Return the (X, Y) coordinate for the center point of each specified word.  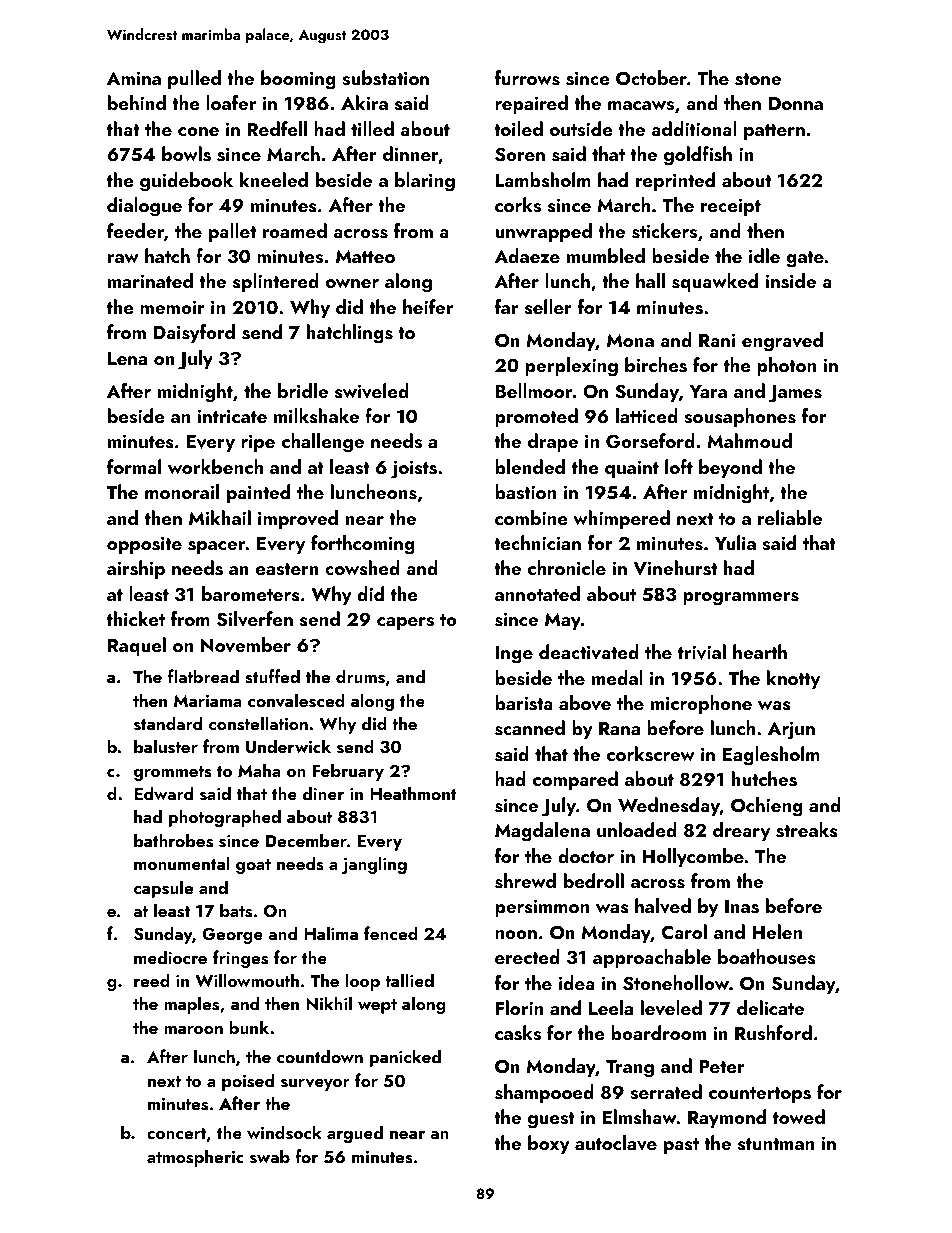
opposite (144, 545)
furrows (527, 78)
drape (553, 442)
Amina (134, 78)
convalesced (296, 700)
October (651, 78)
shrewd (525, 881)
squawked (715, 282)
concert (176, 1133)
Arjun (791, 730)
